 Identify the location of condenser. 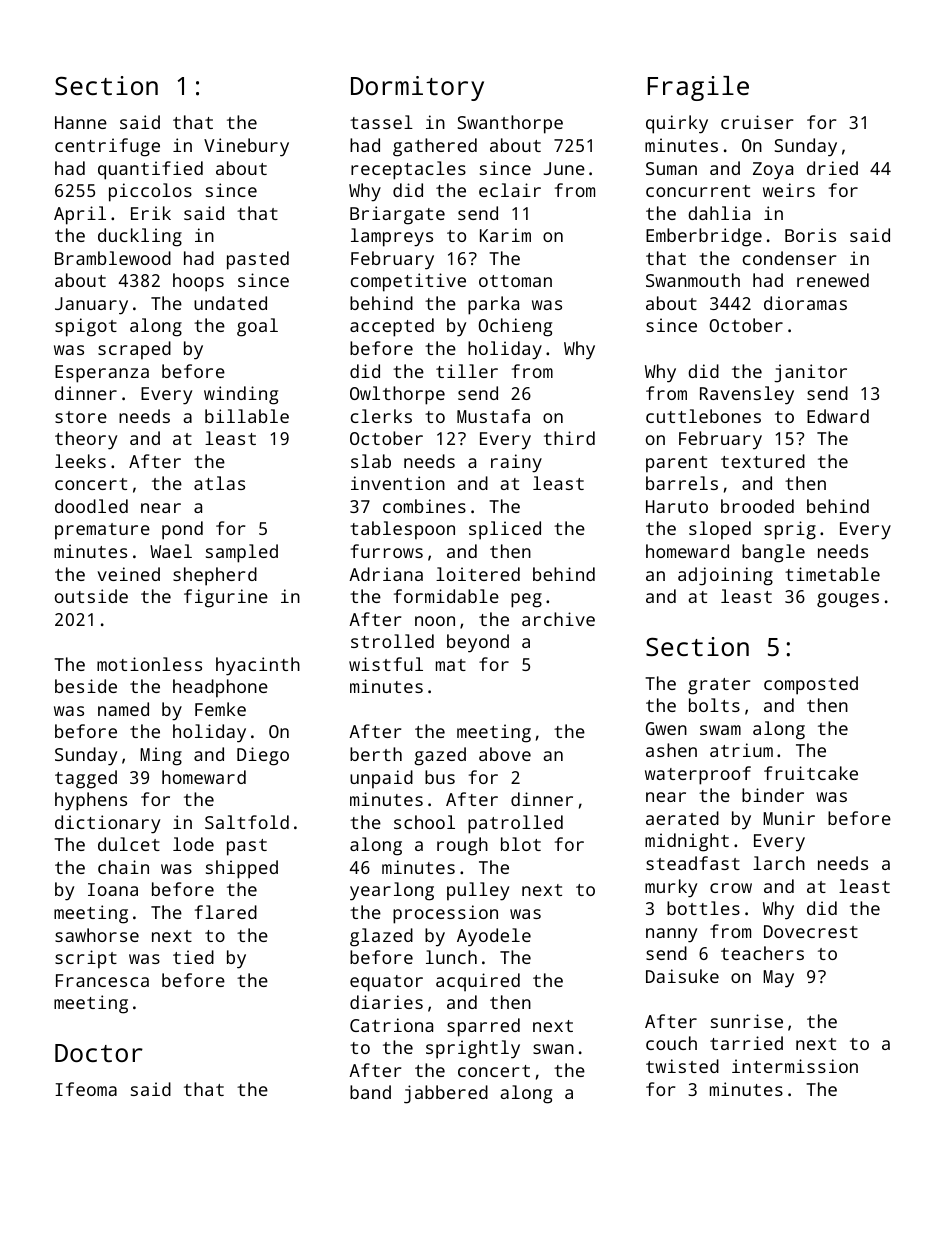
(789, 258).
